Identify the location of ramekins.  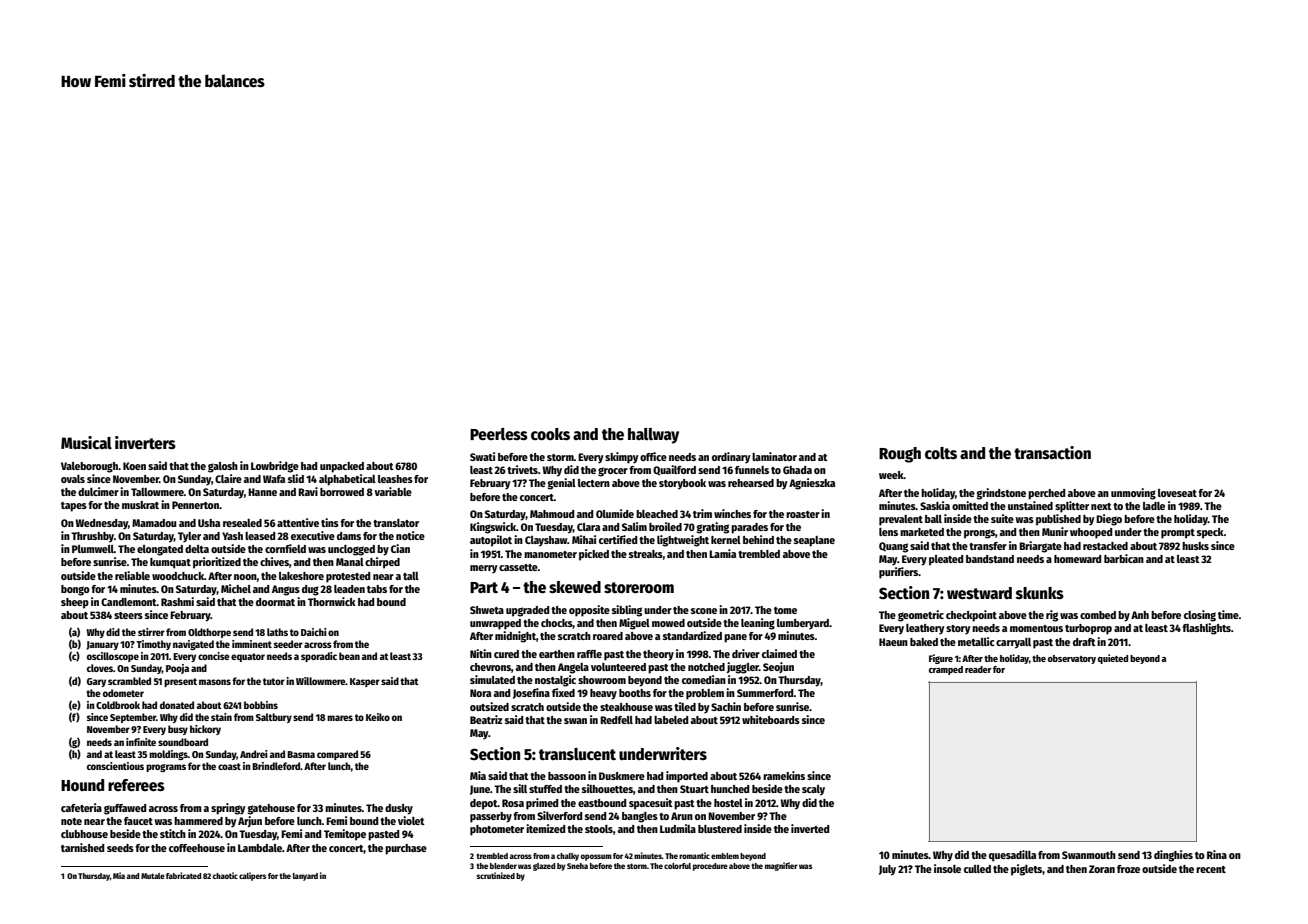
(784, 775).
